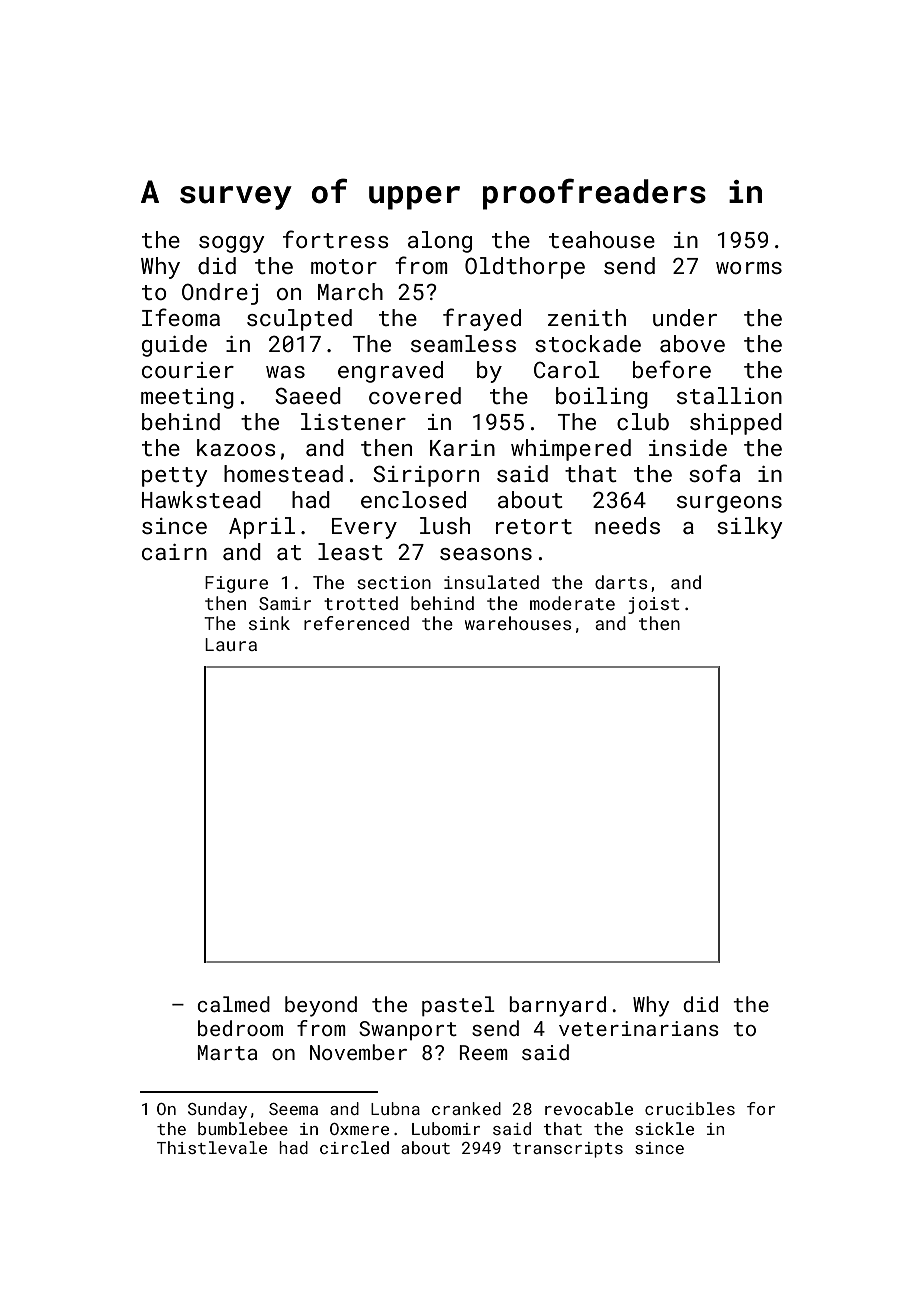  What do you see at coordinates (749, 268) in the document?
I see `worms` at bounding box center [749, 268].
